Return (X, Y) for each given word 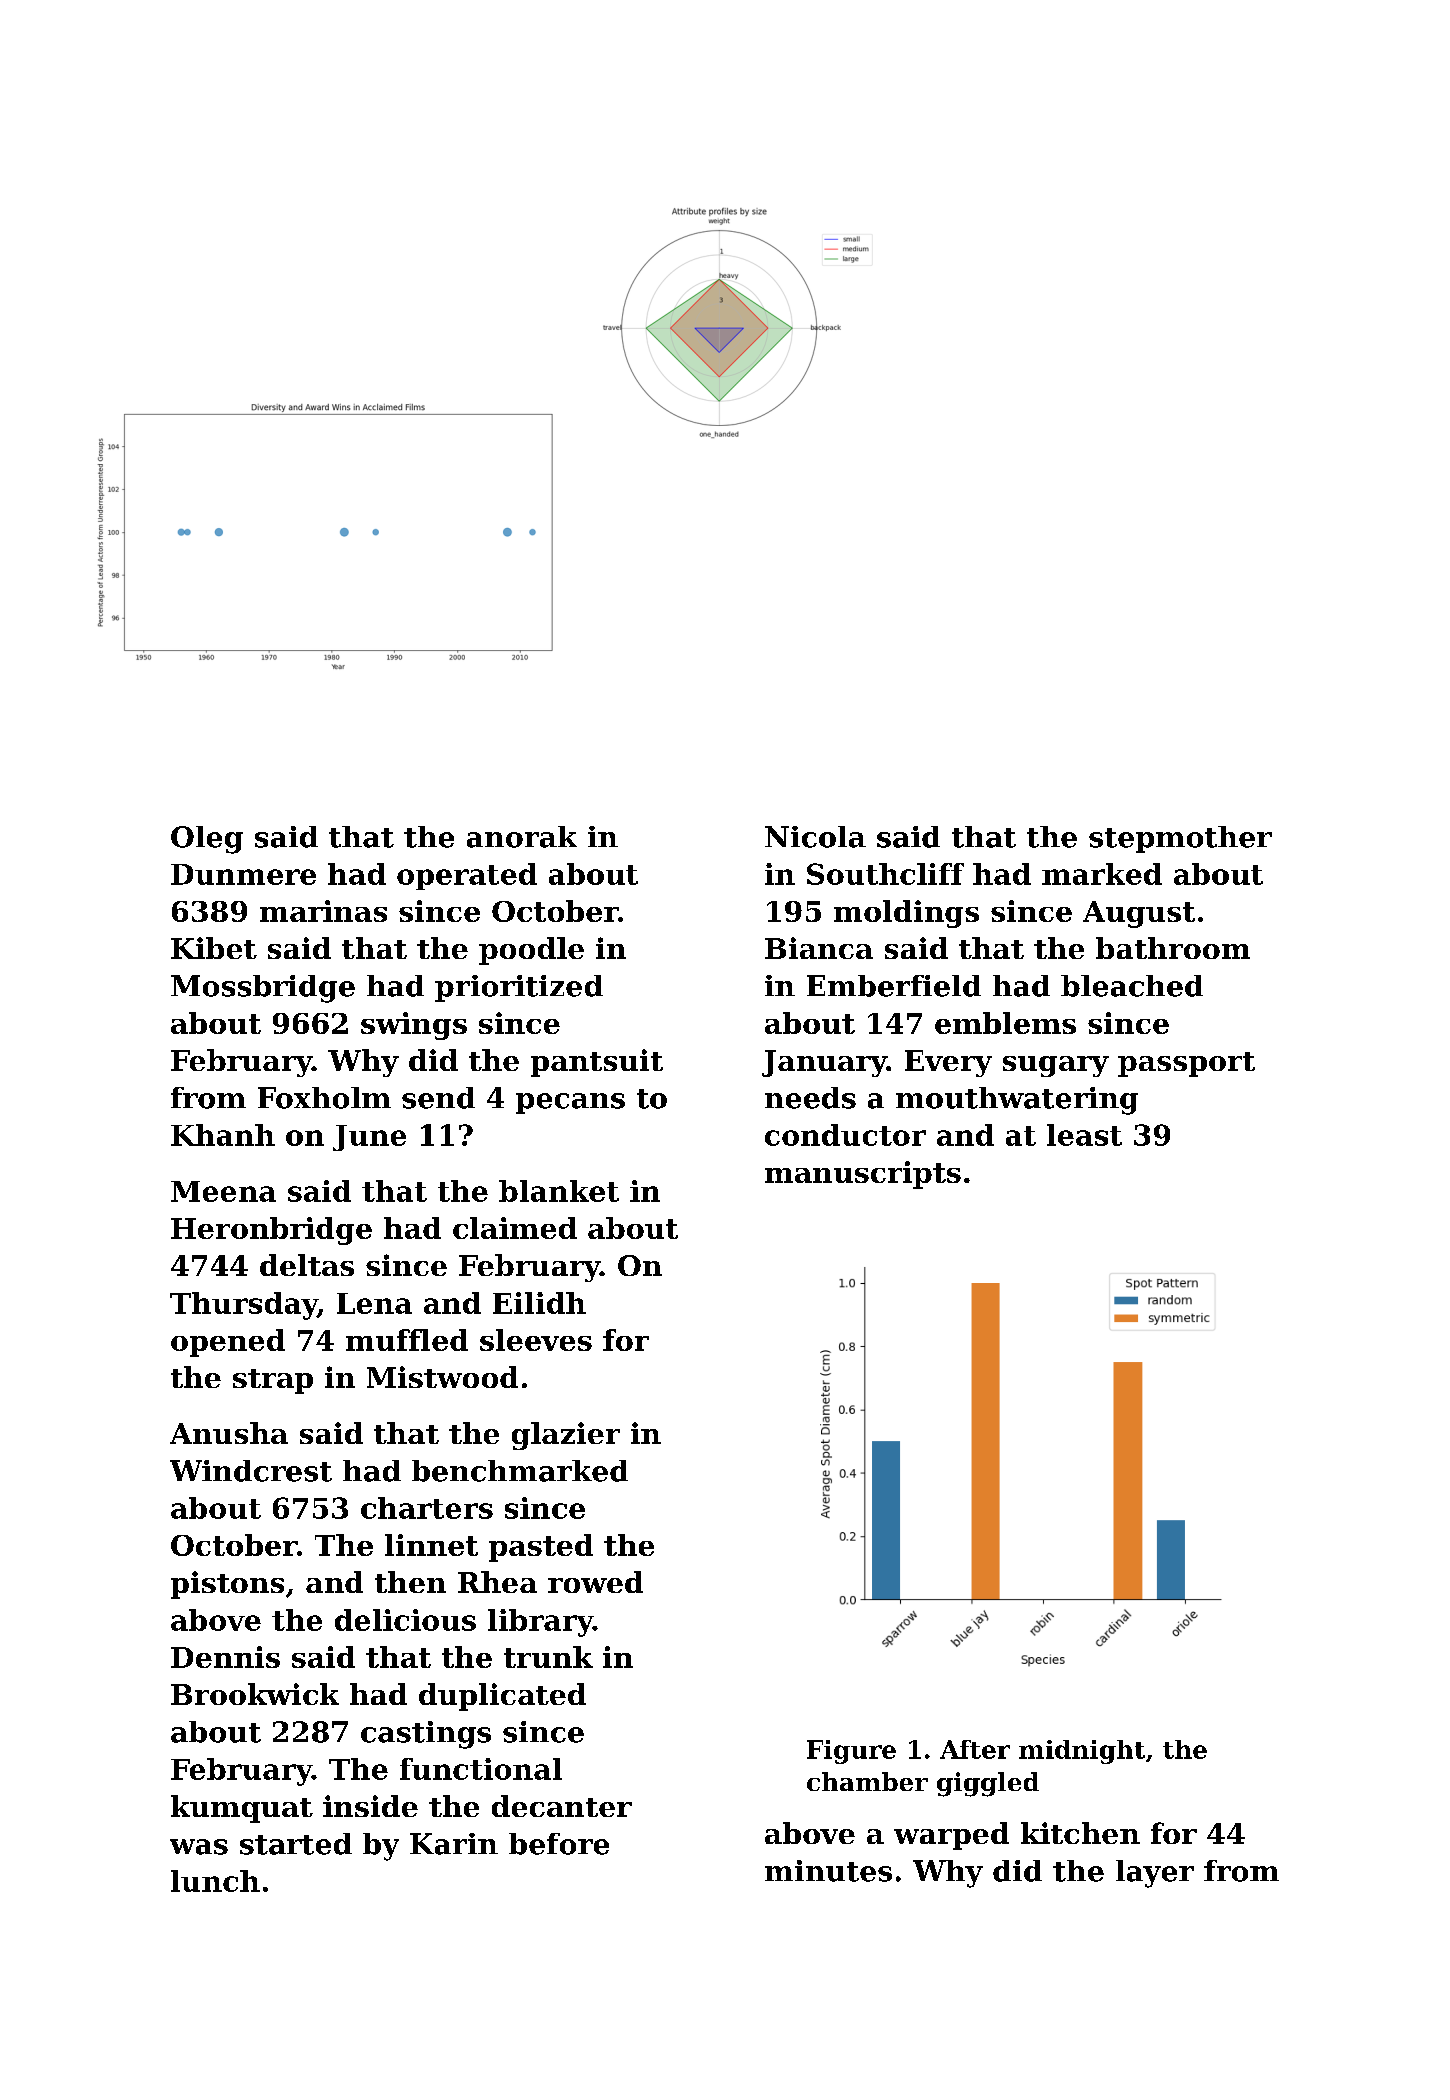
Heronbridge (271, 1231)
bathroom (1173, 948)
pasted (541, 1548)
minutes (828, 1871)
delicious (405, 1620)
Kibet (214, 948)
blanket (559, 1191)
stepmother (1180, 839)
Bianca (819, 948)
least (1084, 1135)
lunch (215, 1881)
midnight (1082, 1752)
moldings (906, 914)
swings (414, 1026)
